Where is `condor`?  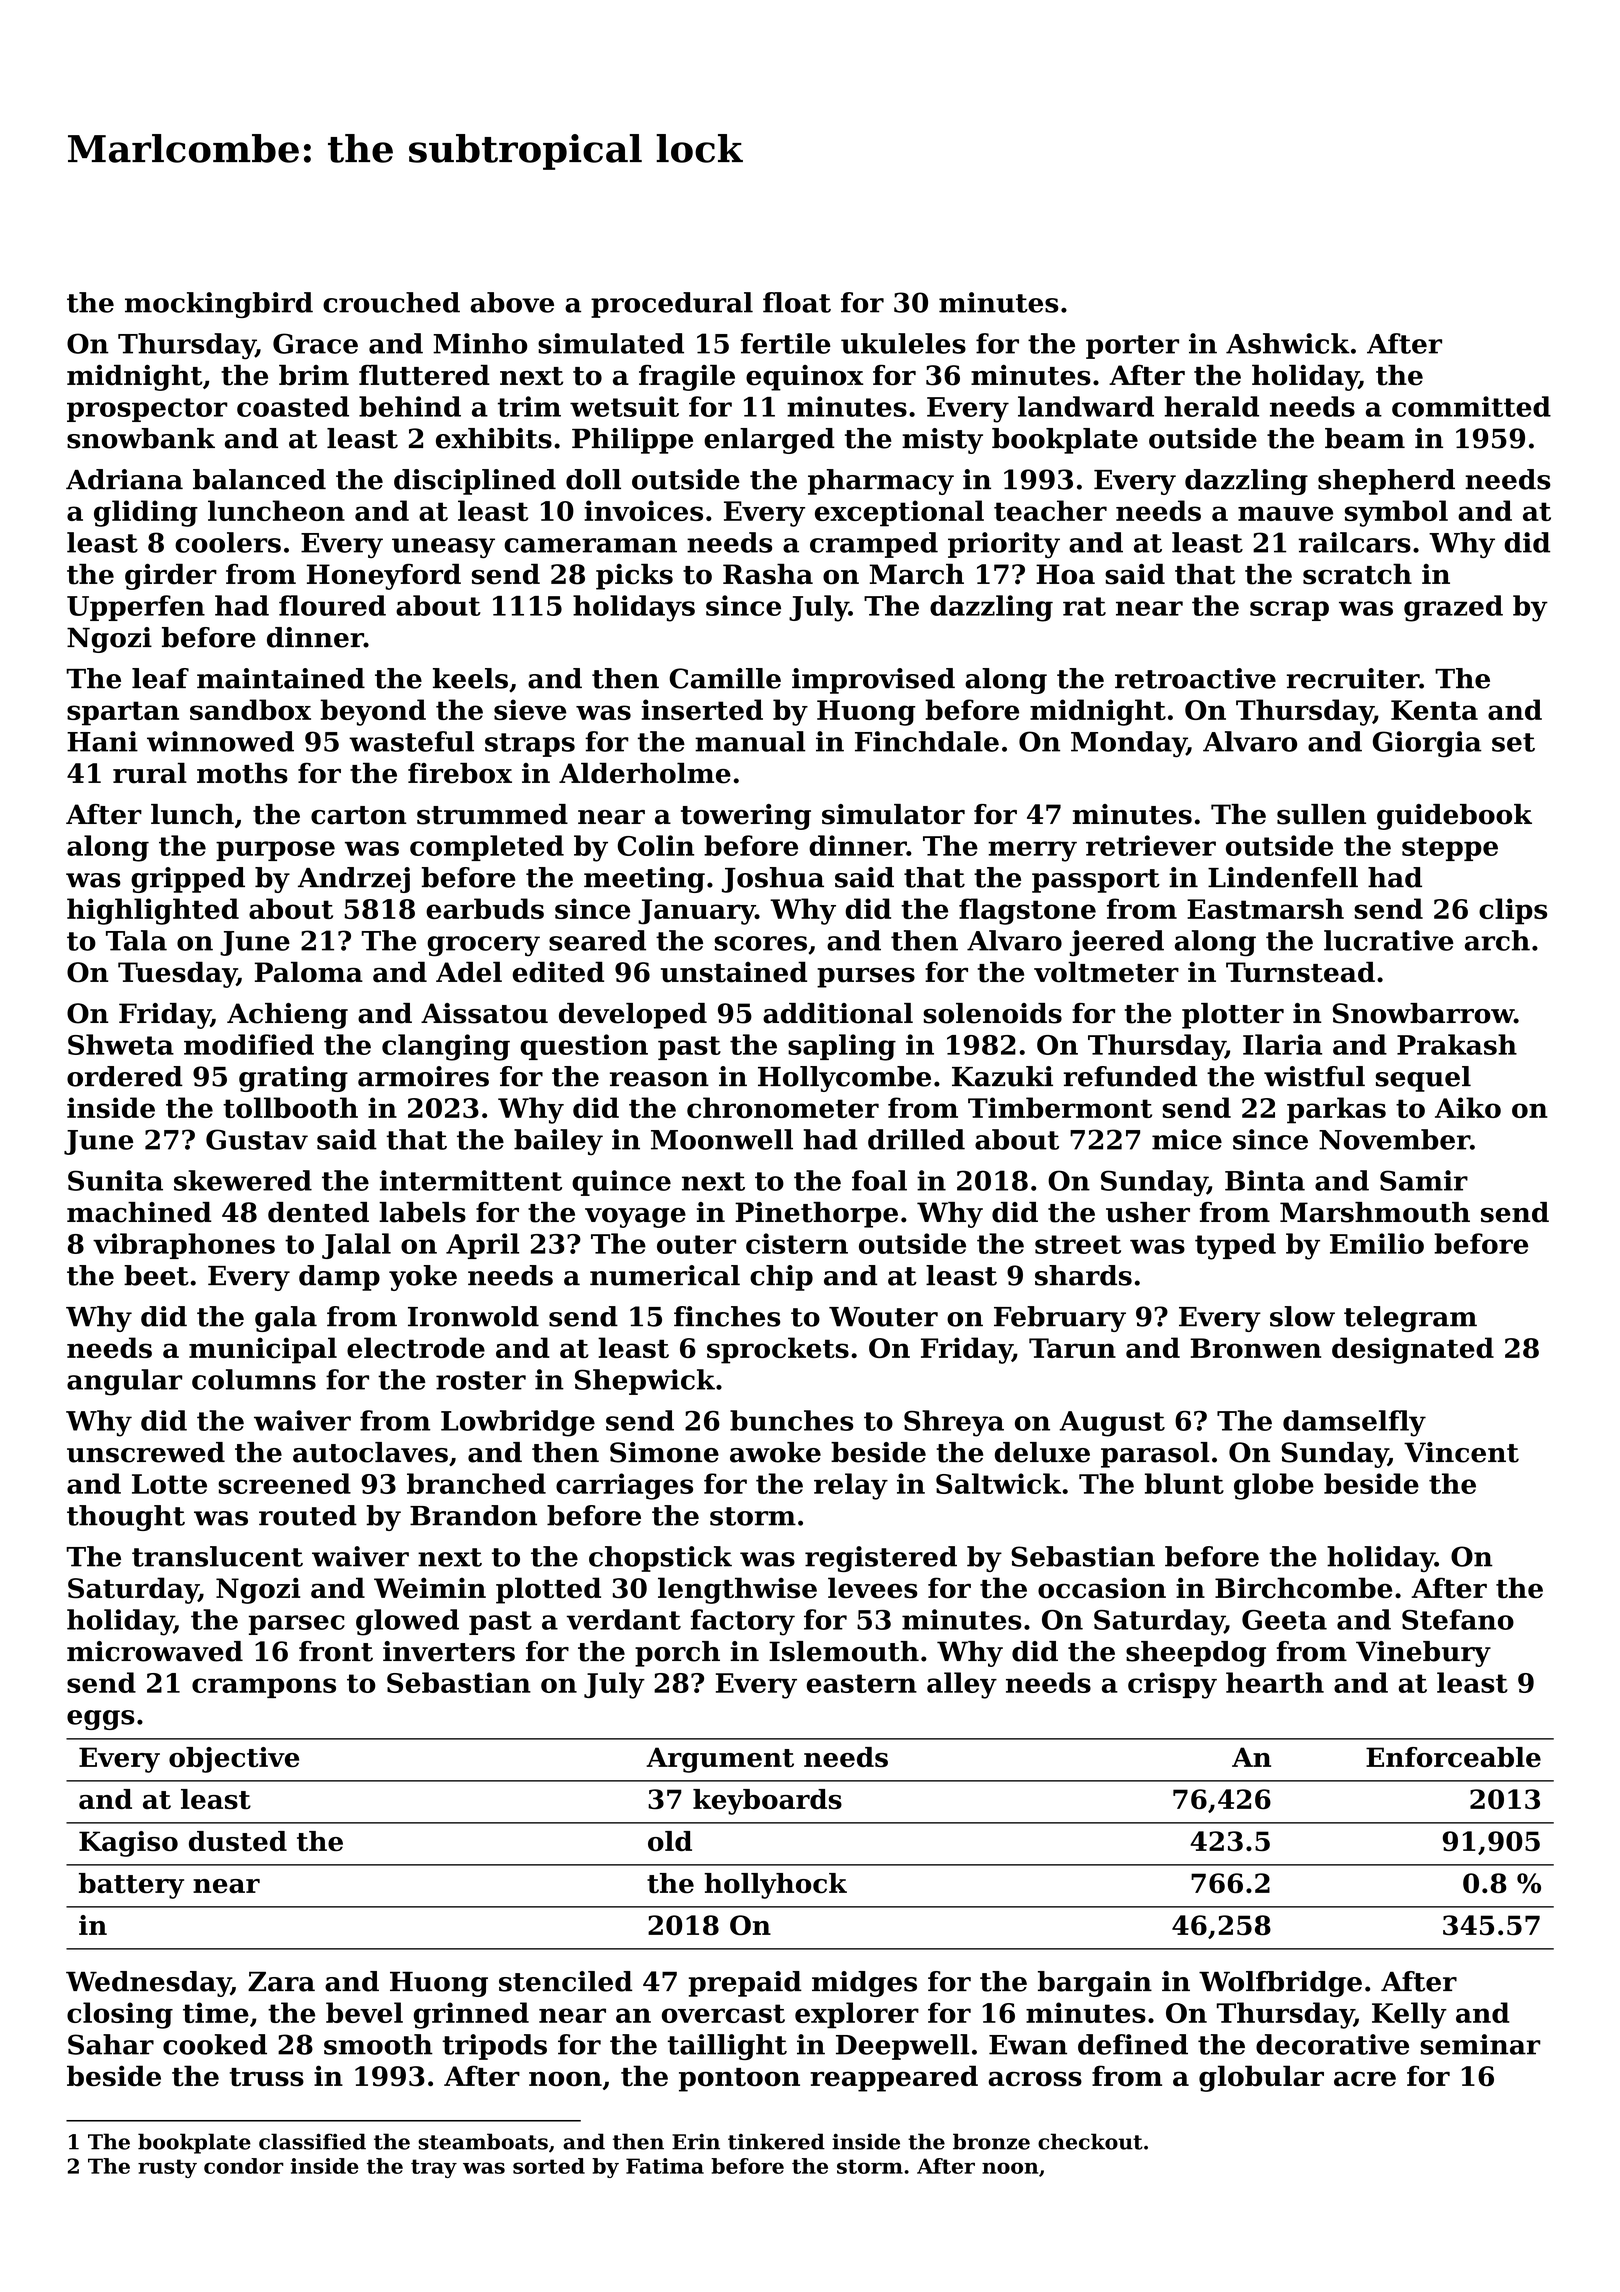
condor is located at coordinates (244, 2166).
